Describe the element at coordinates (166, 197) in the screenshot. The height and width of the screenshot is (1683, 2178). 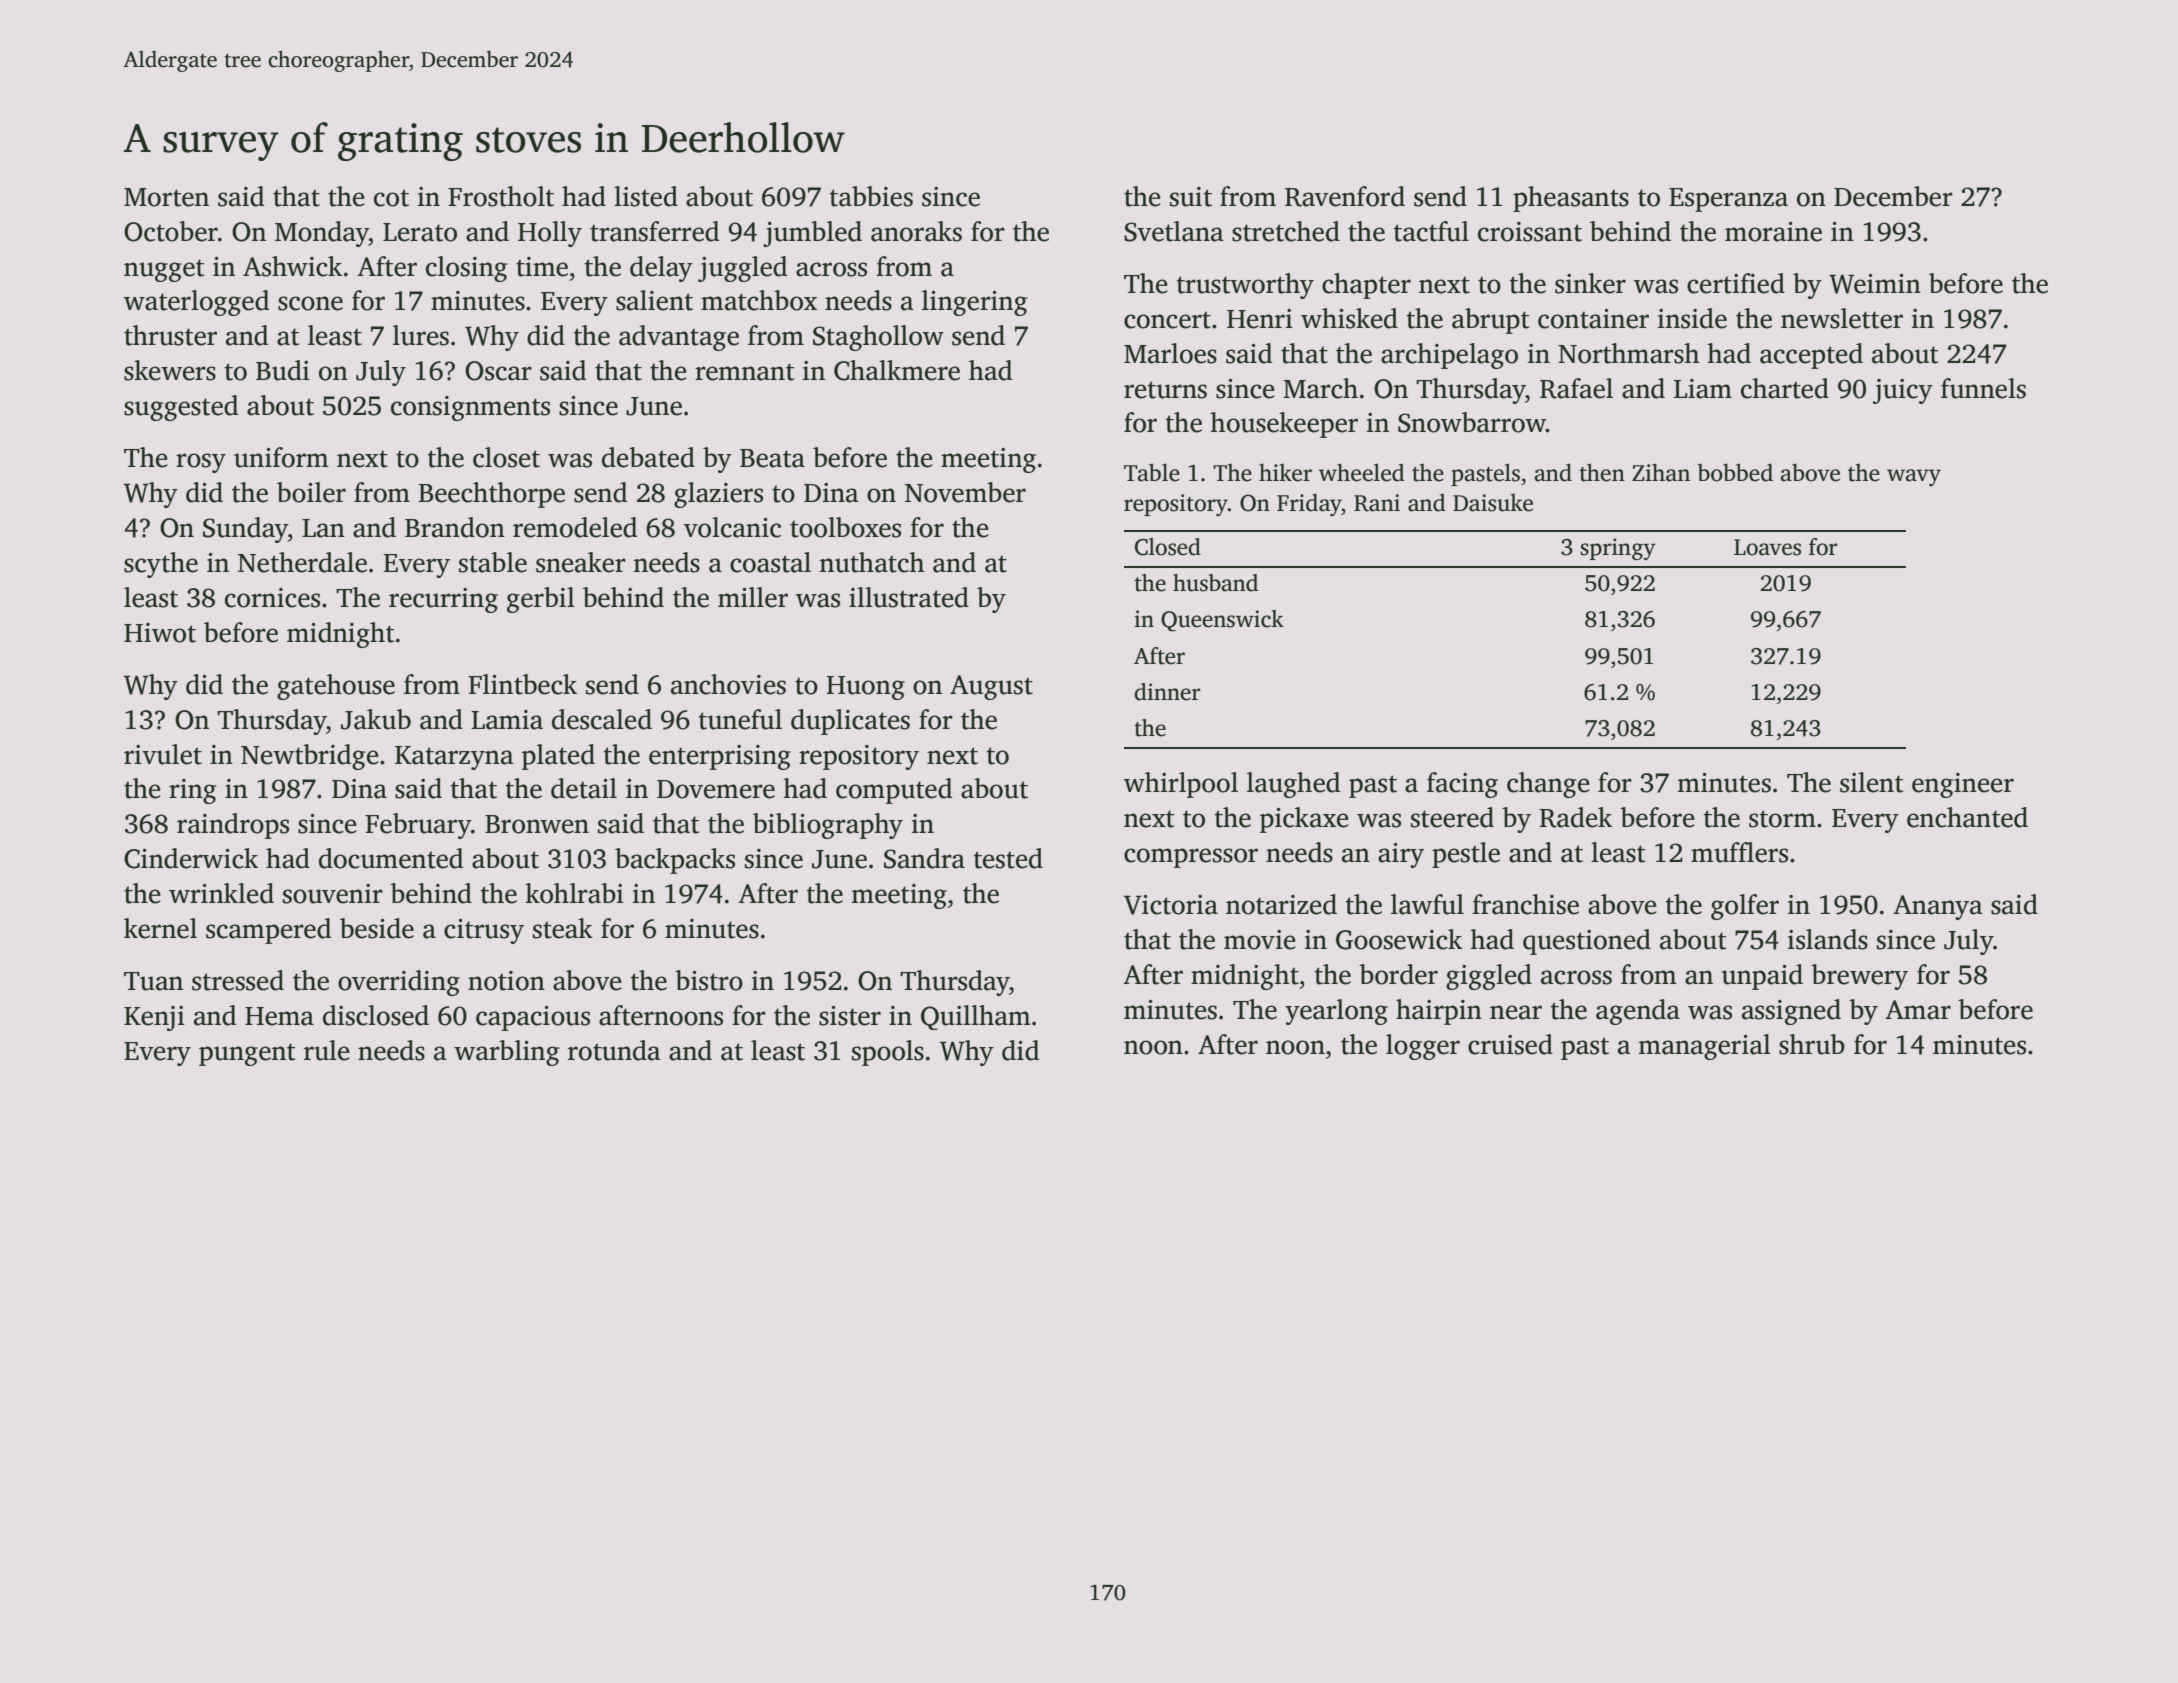
I see `Morten` at that location.
